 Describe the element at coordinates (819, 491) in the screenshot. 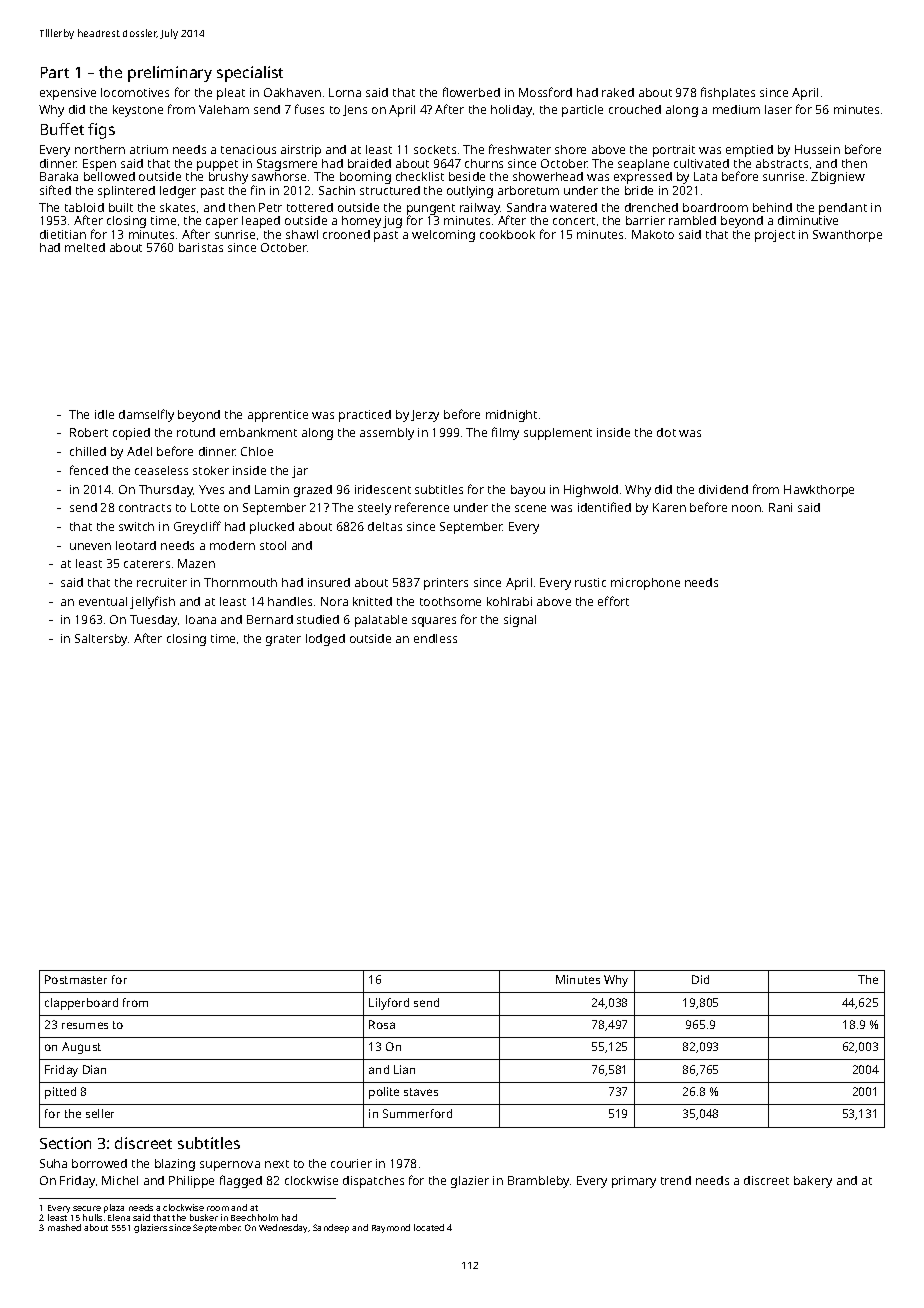

I see `Hawkthorpe` at that location.
